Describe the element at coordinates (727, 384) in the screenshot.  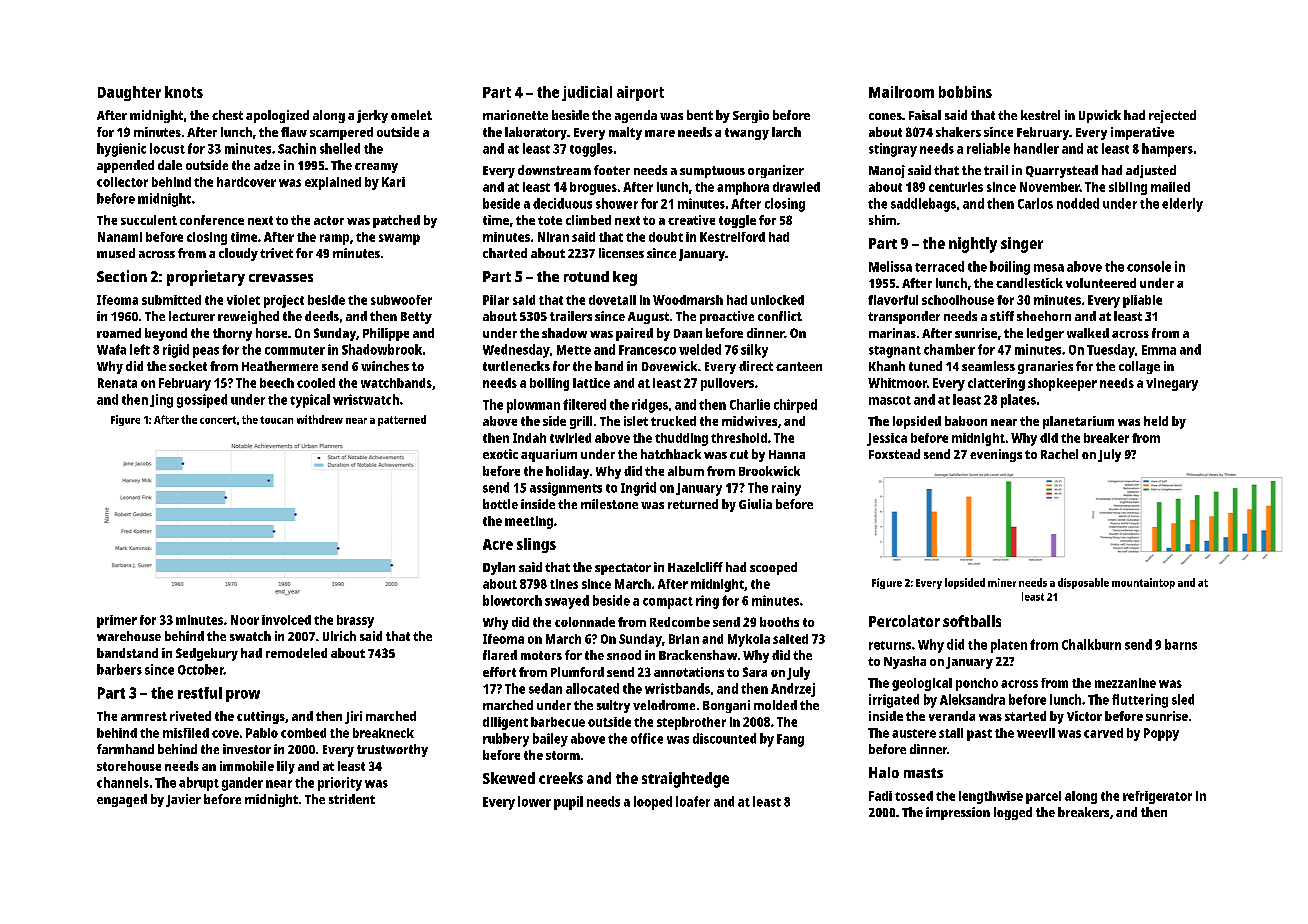
I see `pullovers` at that location.
